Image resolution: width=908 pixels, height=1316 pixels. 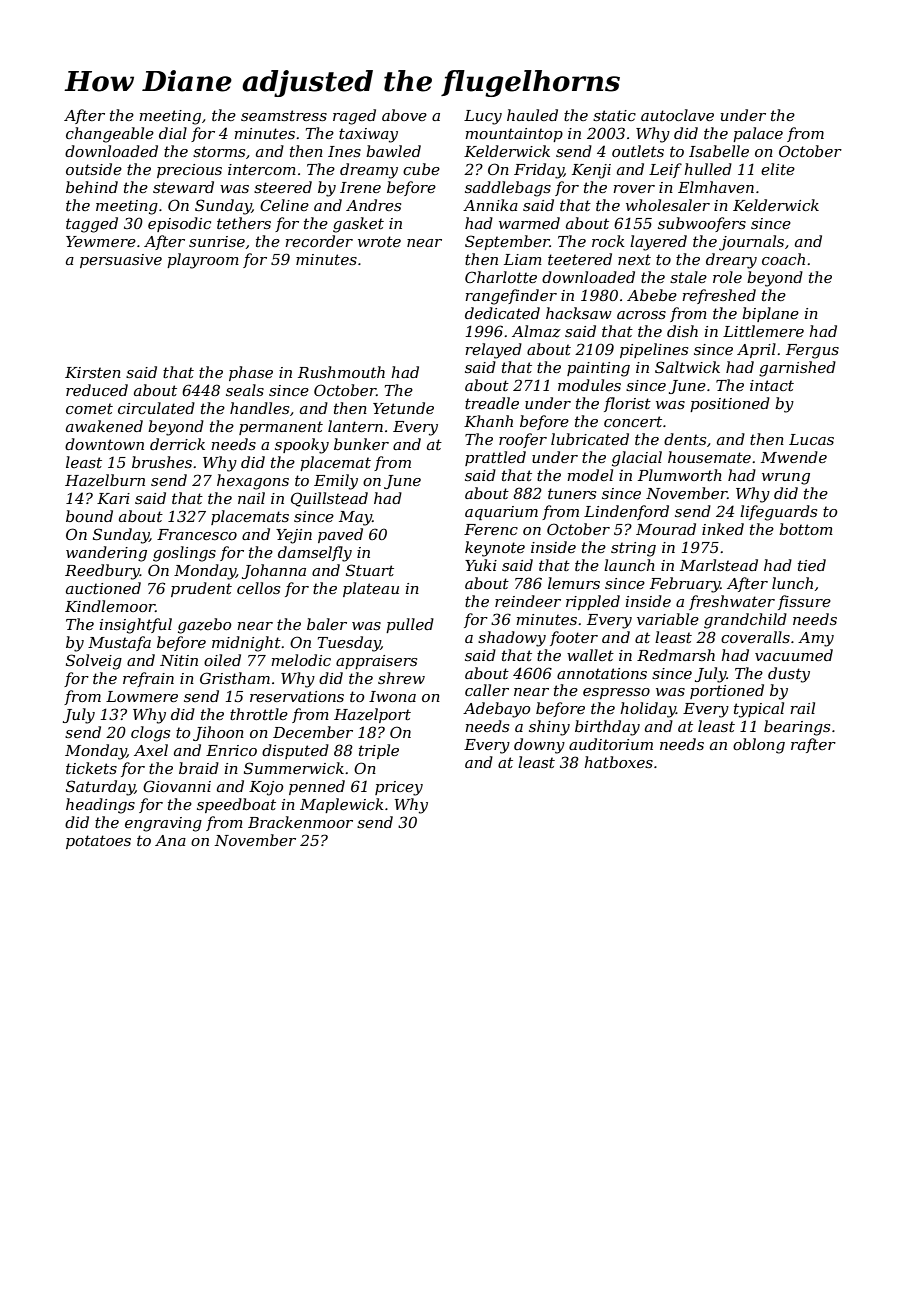 What do you see at coordinates (106, 554) in the screenshot?
I see `wandering` at bounding box center [106, 554].
